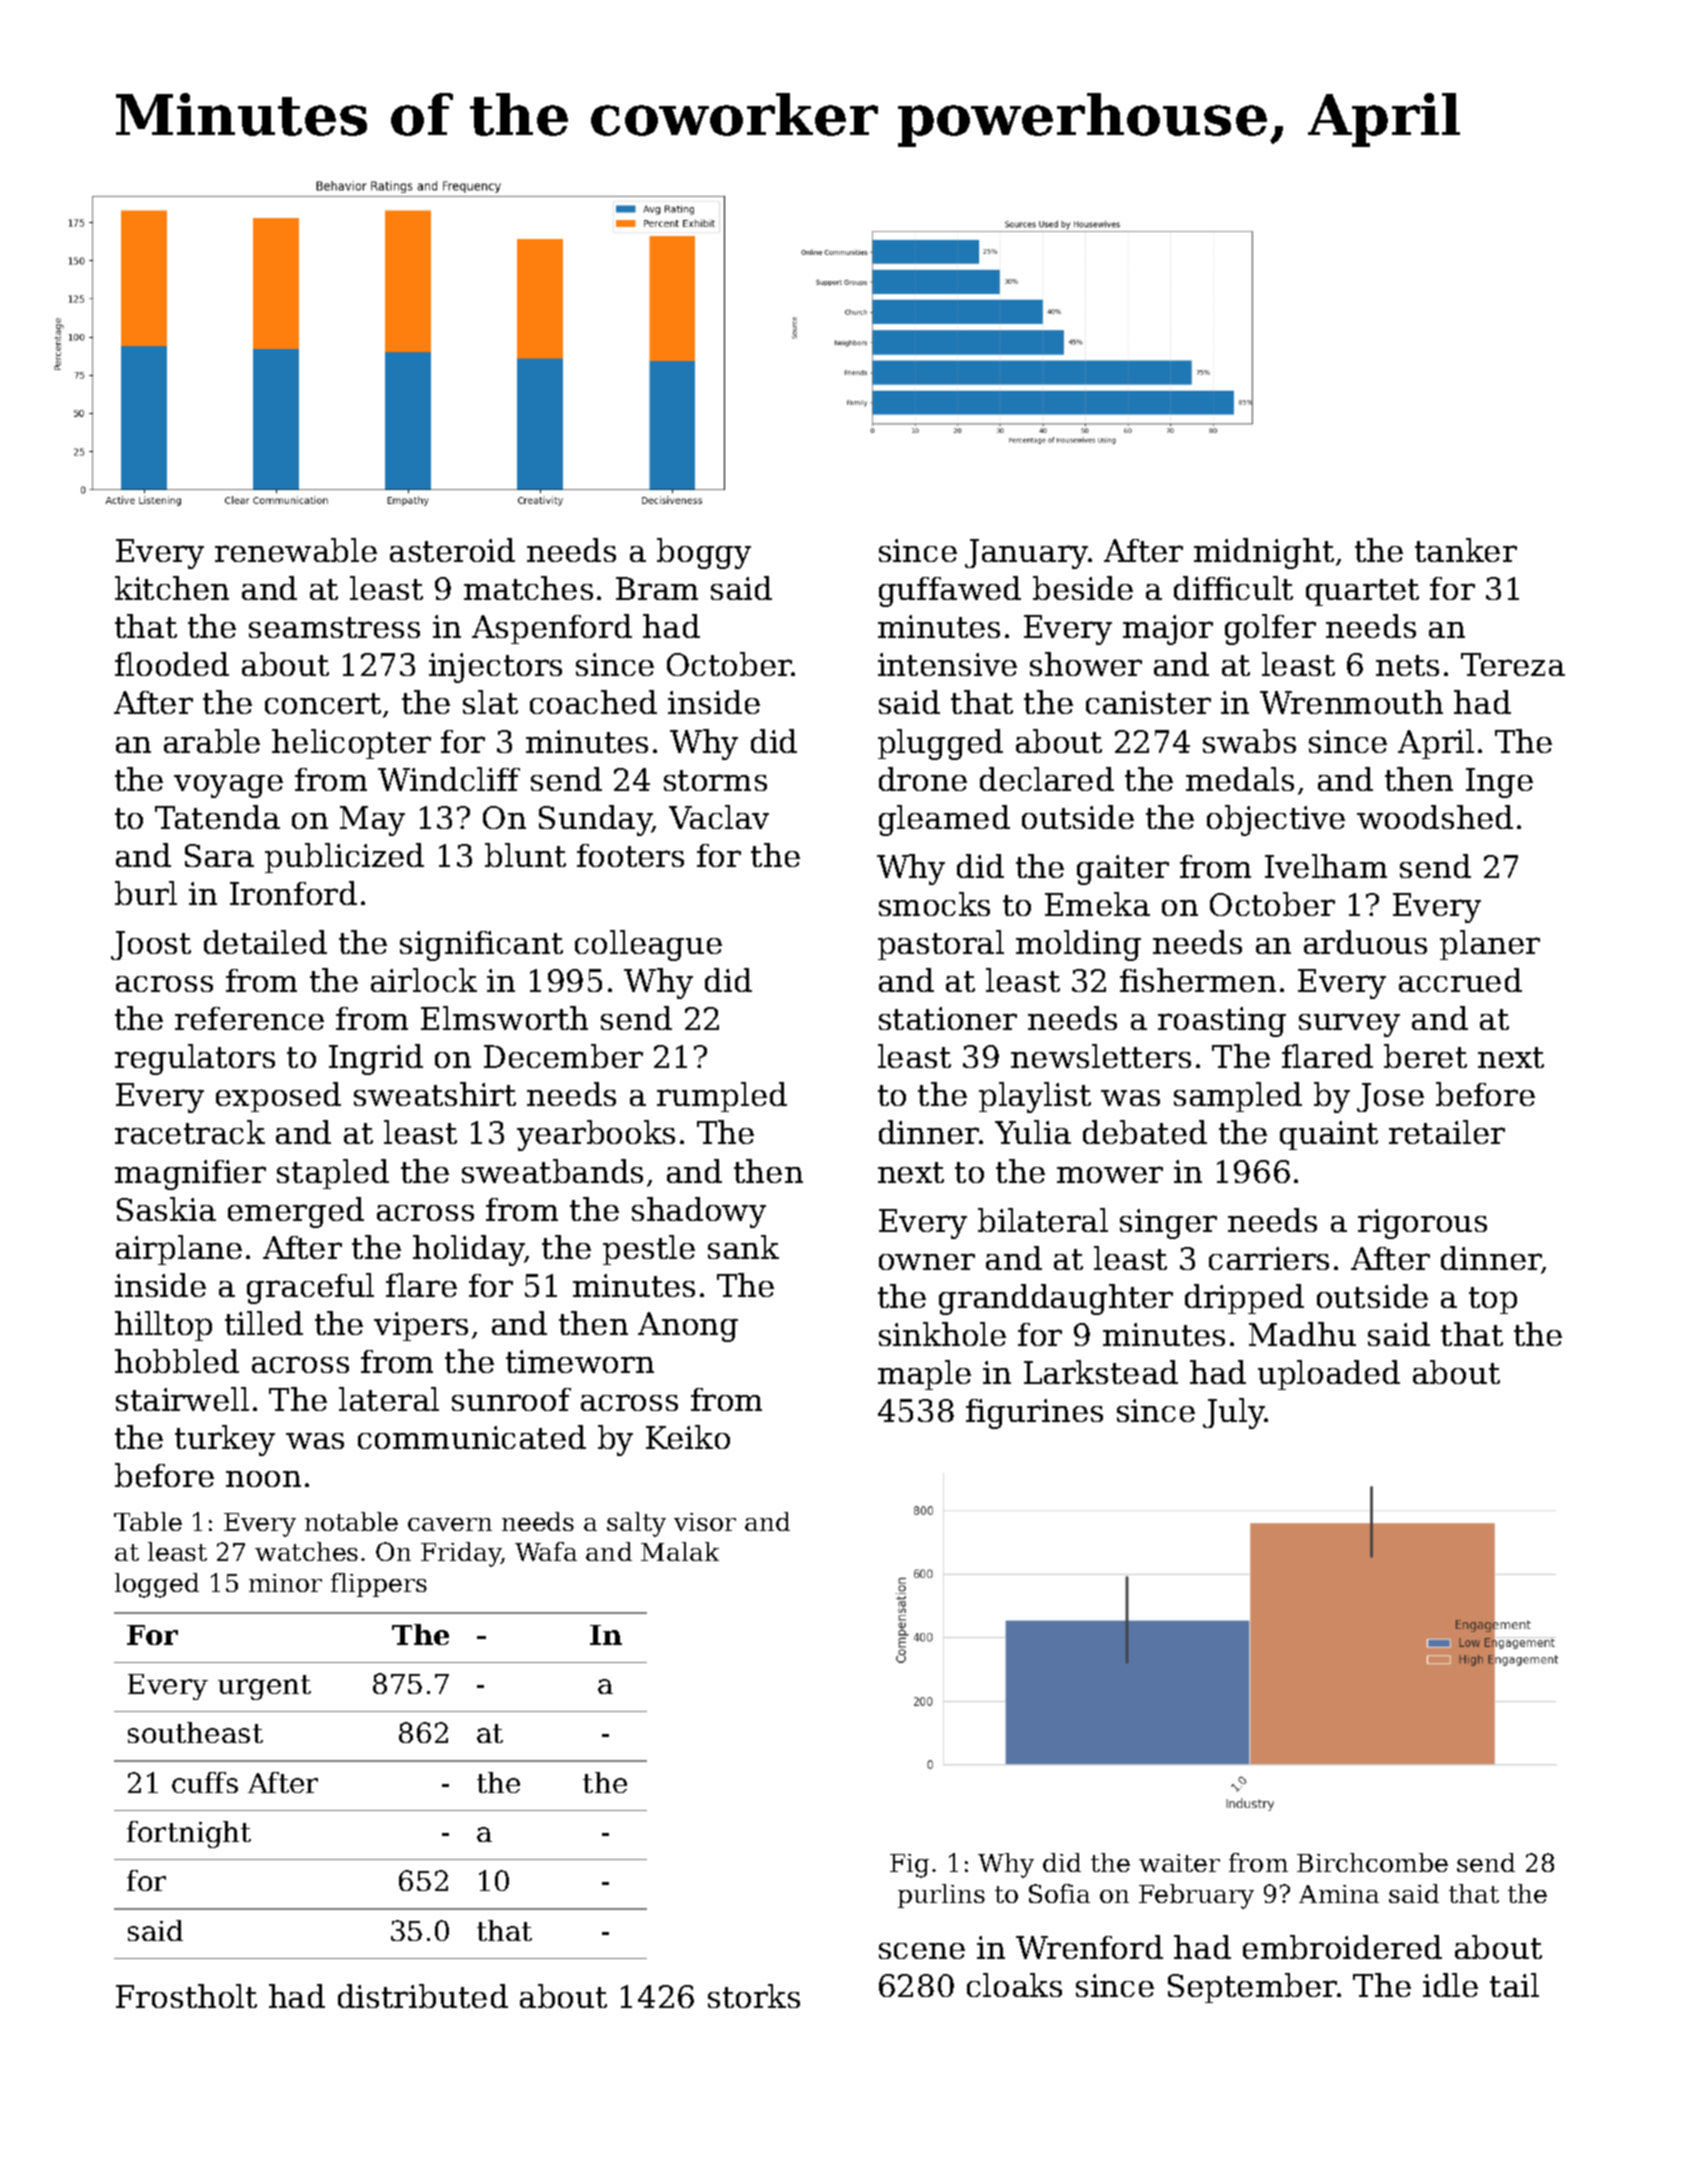 This screenshot has height=2178, width=1683. Describe the element at coordinates (469, 1250) in the screenshot. I see `holiday` at that location.
